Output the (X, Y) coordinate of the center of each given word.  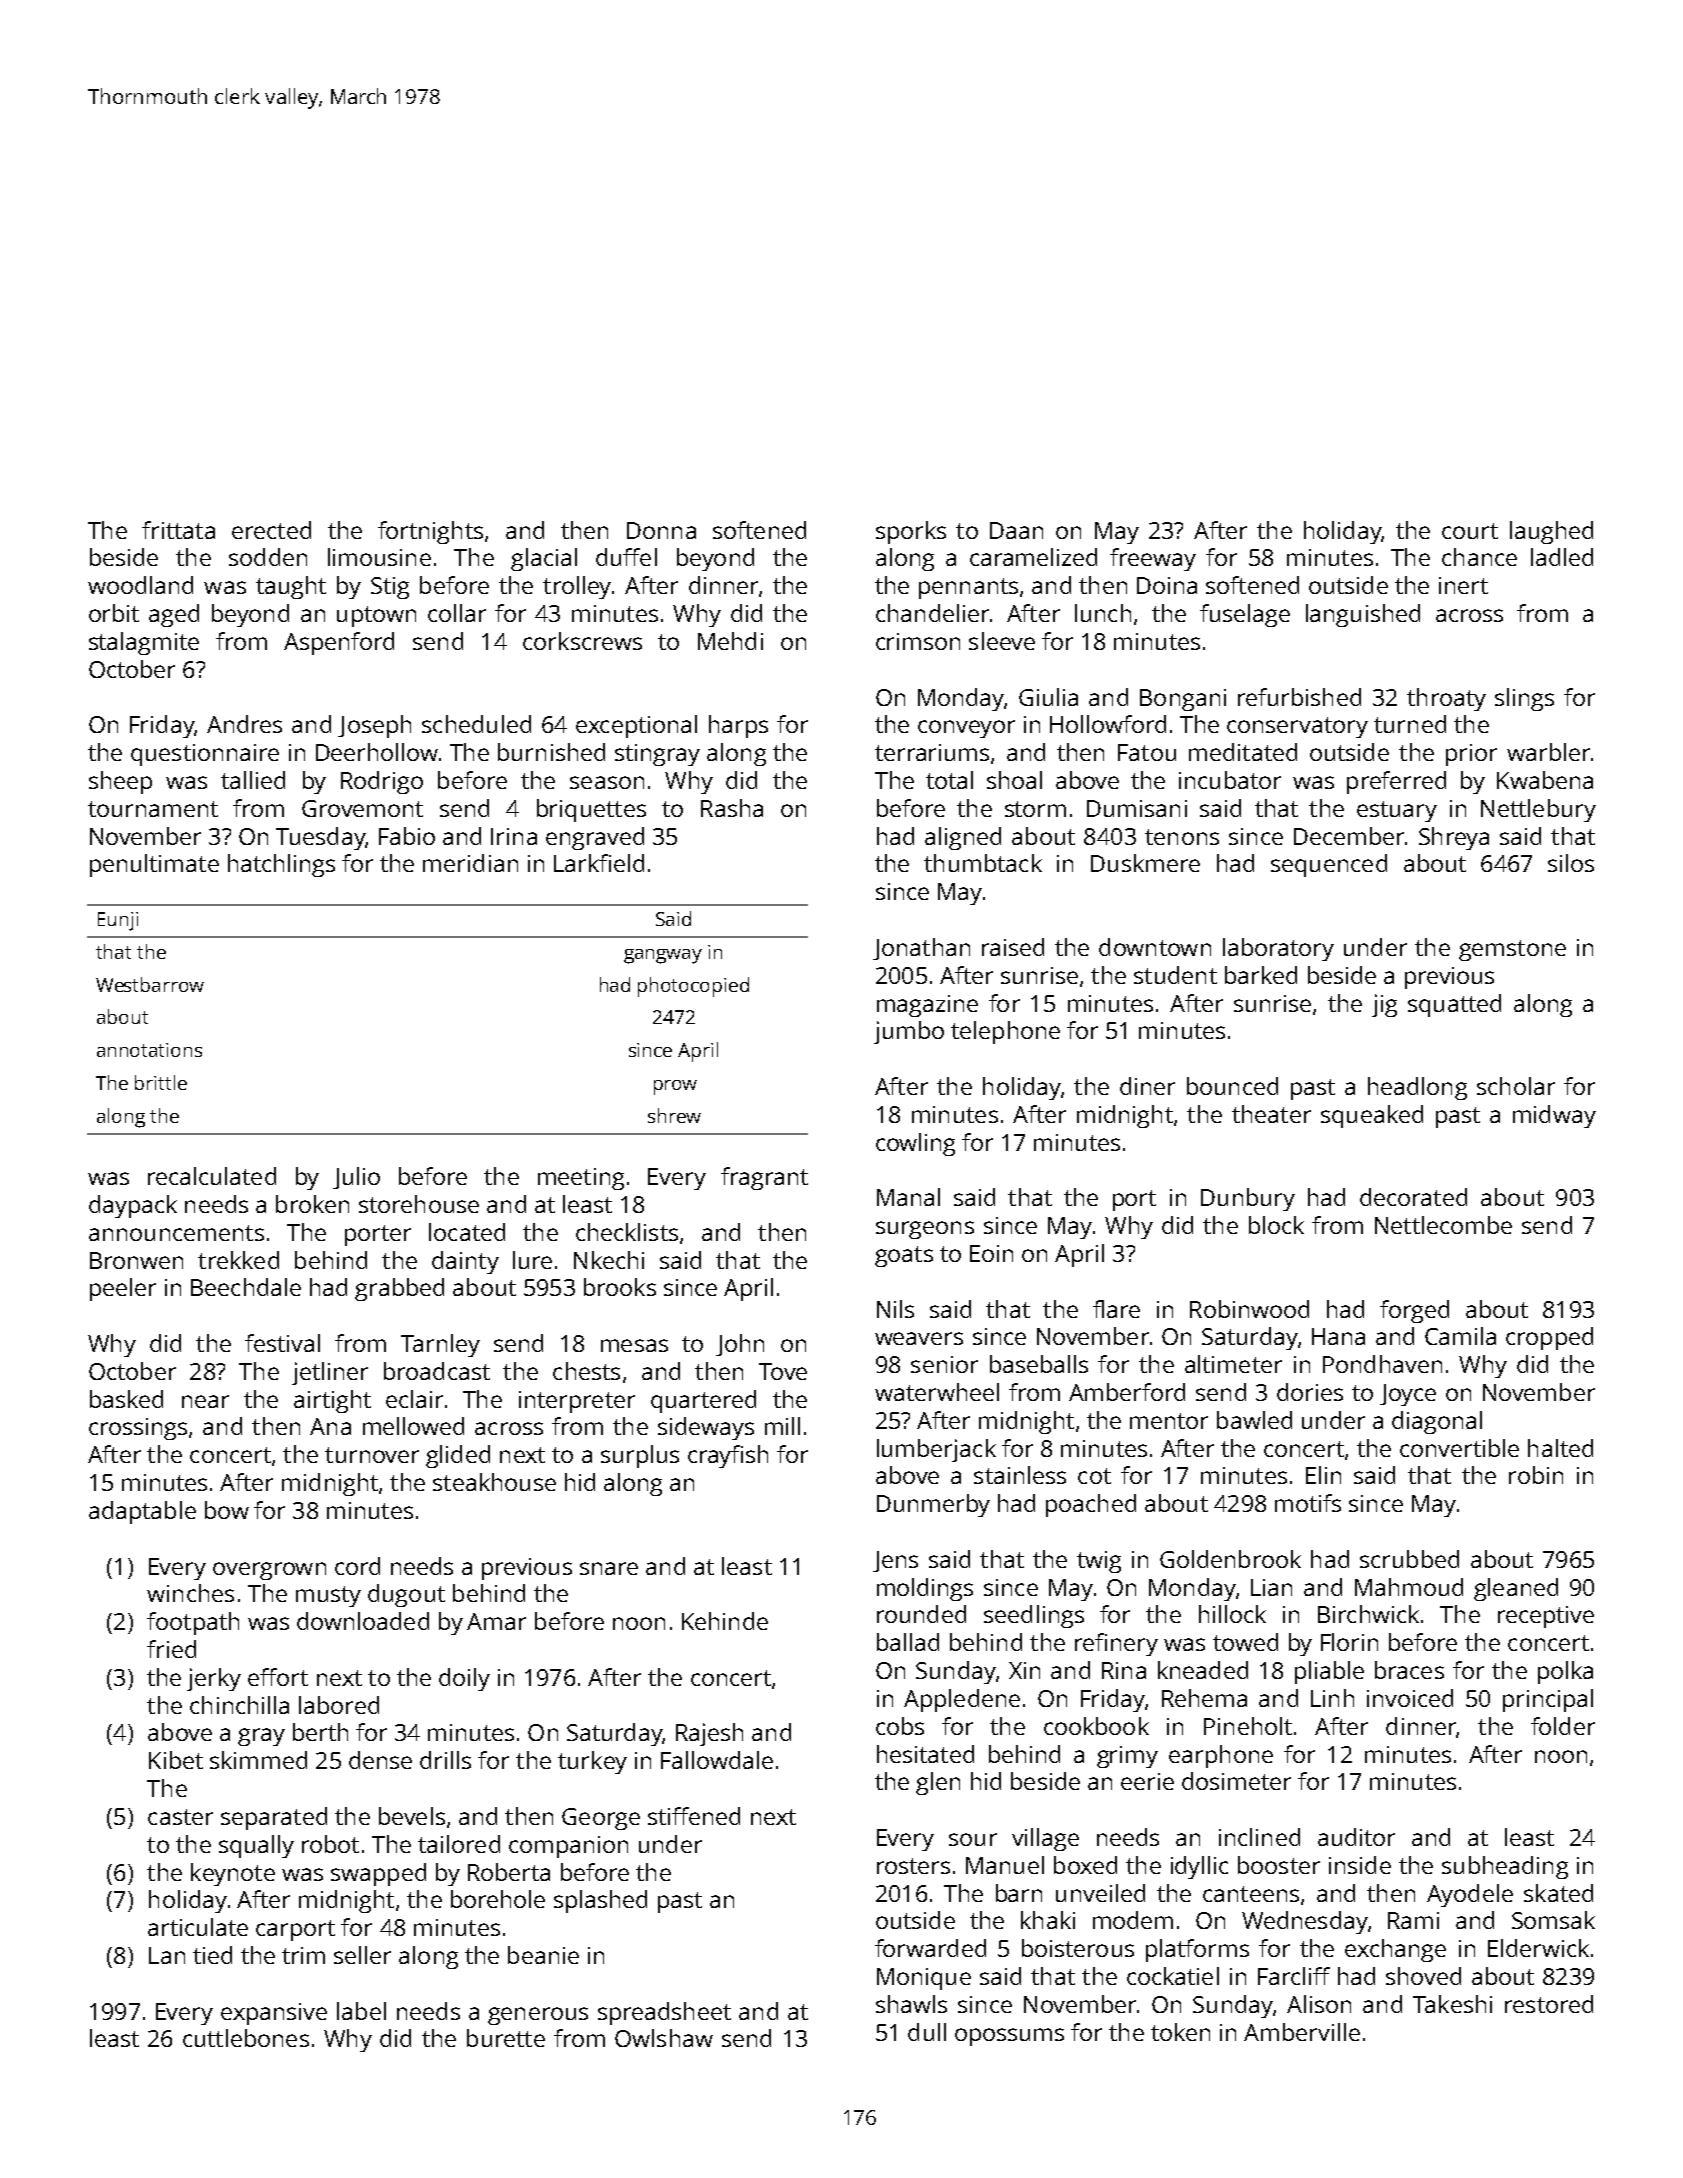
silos (1571, 863)
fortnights (430, 532)
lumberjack (936, 1450)
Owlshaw (664, 2038)
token (1180, 2032)
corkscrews (582, 641)
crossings (138, 1429)
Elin (1323, 1475)
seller (362, 1955)
